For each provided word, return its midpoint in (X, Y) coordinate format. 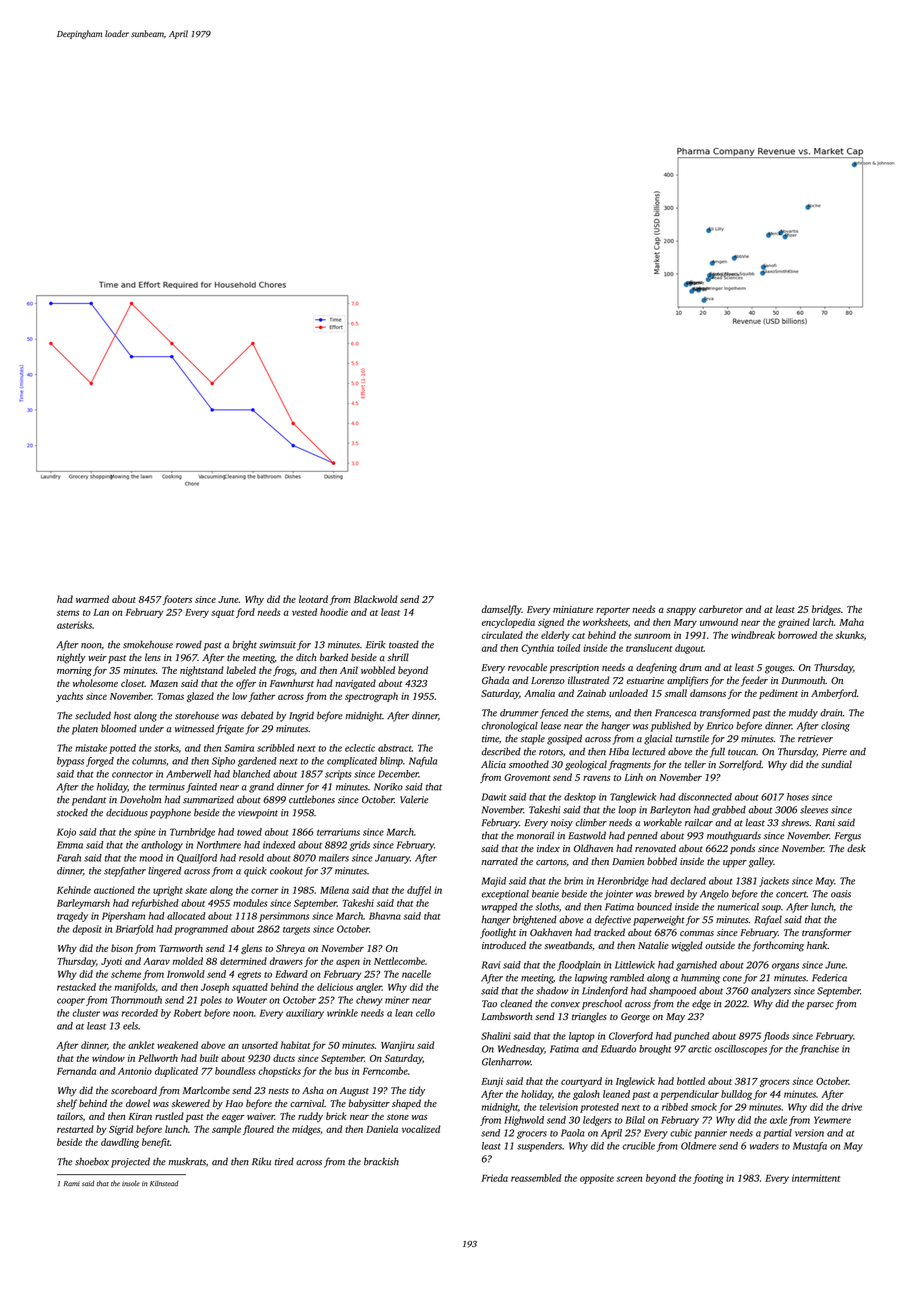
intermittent (816, 1178)
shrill (398, 657)
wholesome (95, 683)
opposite (597, 1179)
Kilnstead (164, 1183)
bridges (826, 610)
